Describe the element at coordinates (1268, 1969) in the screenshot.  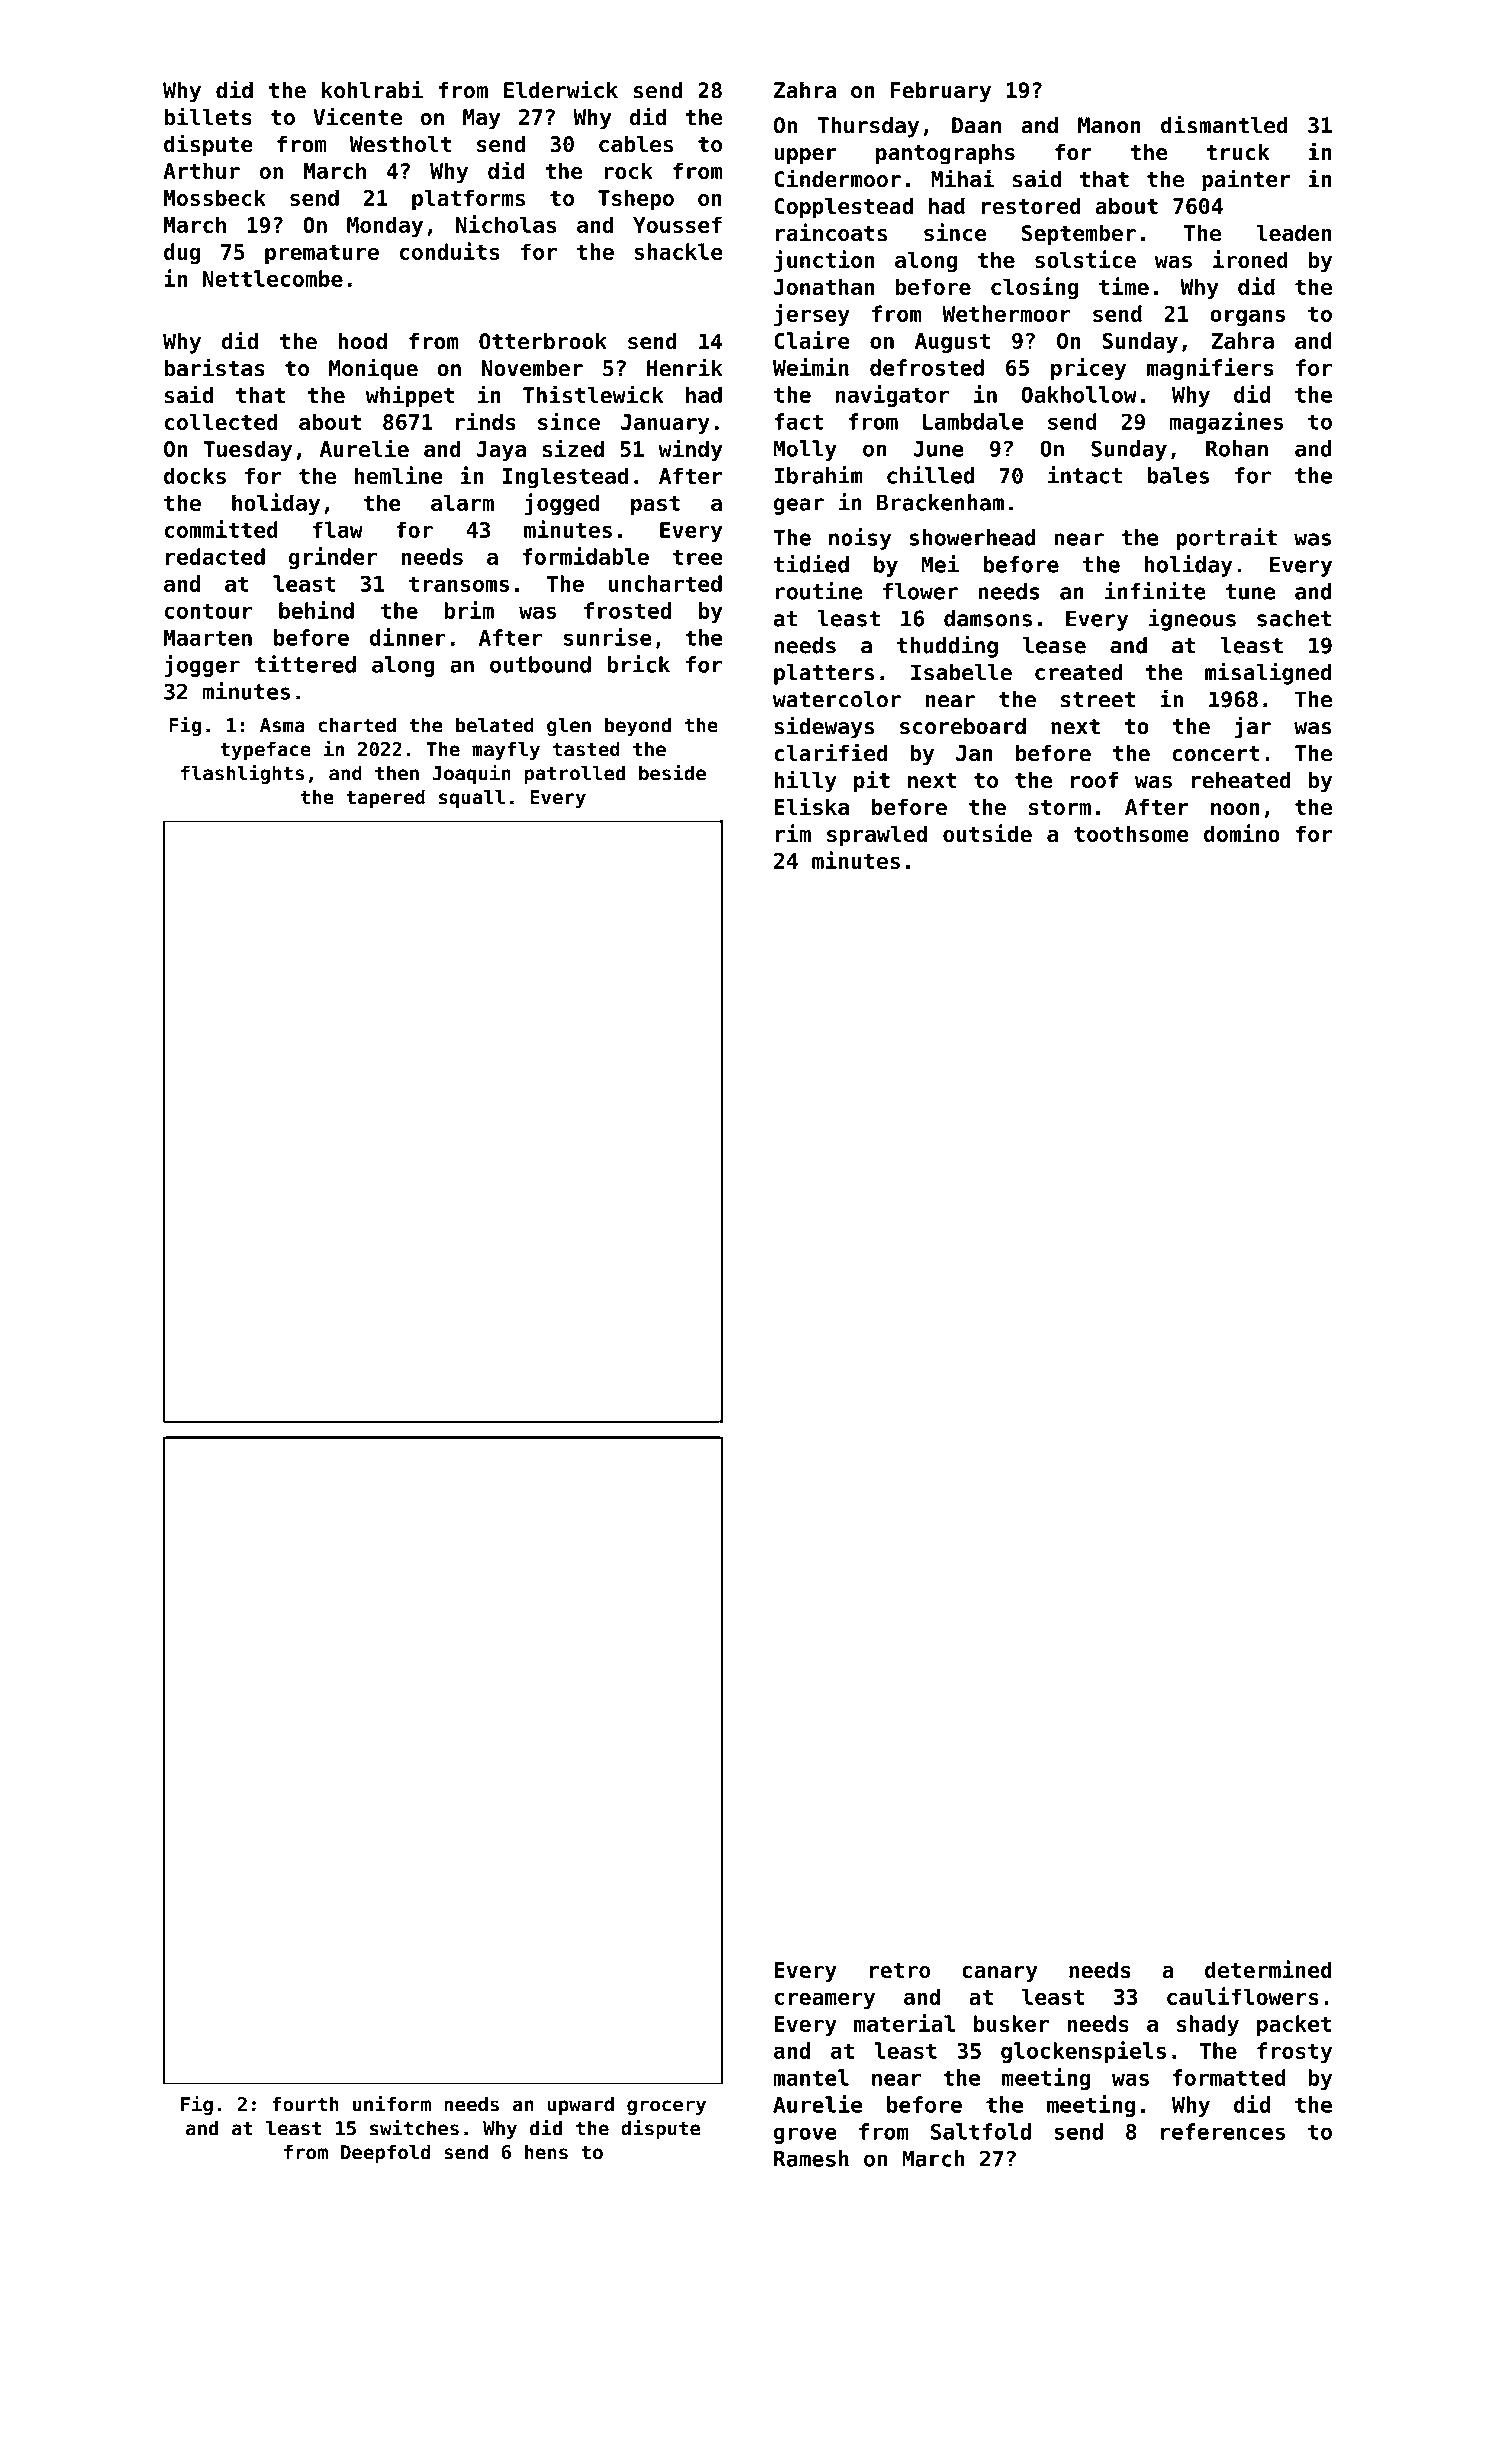
I see `determined` at that location.
